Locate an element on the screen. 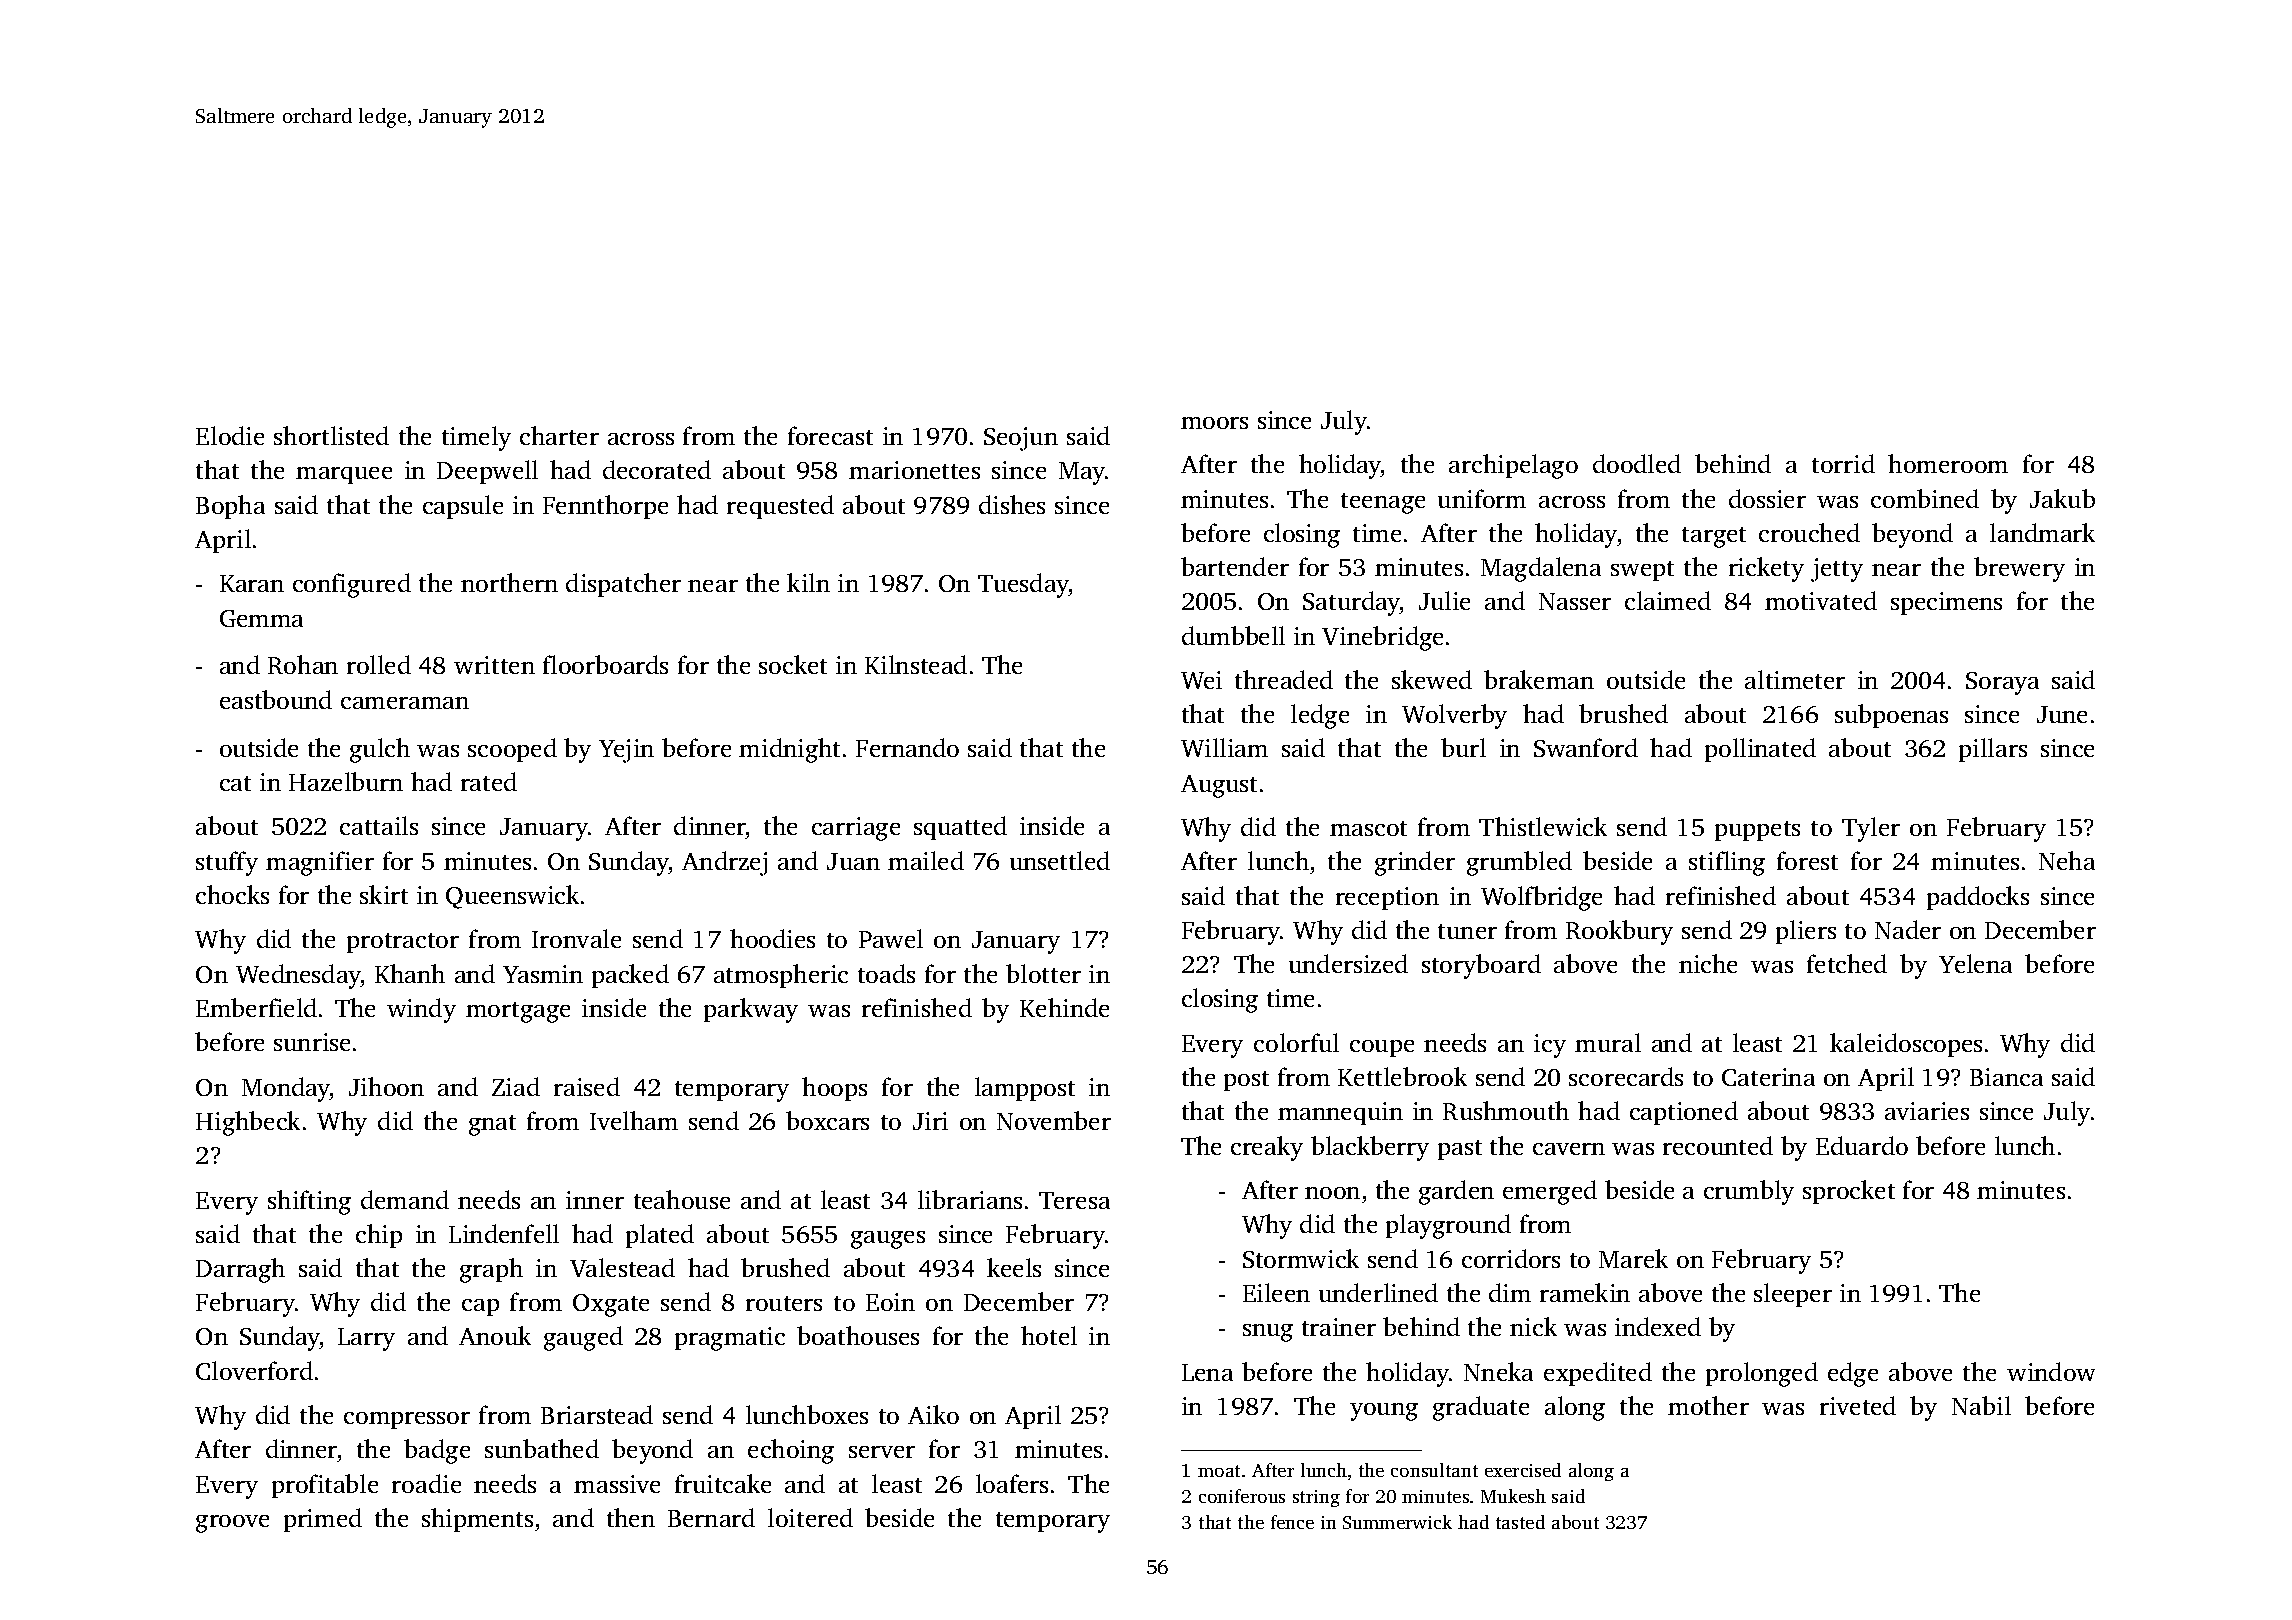 The height and width of the screenshot is (1620, 2292). May is located at coordinates (1082, 473).
